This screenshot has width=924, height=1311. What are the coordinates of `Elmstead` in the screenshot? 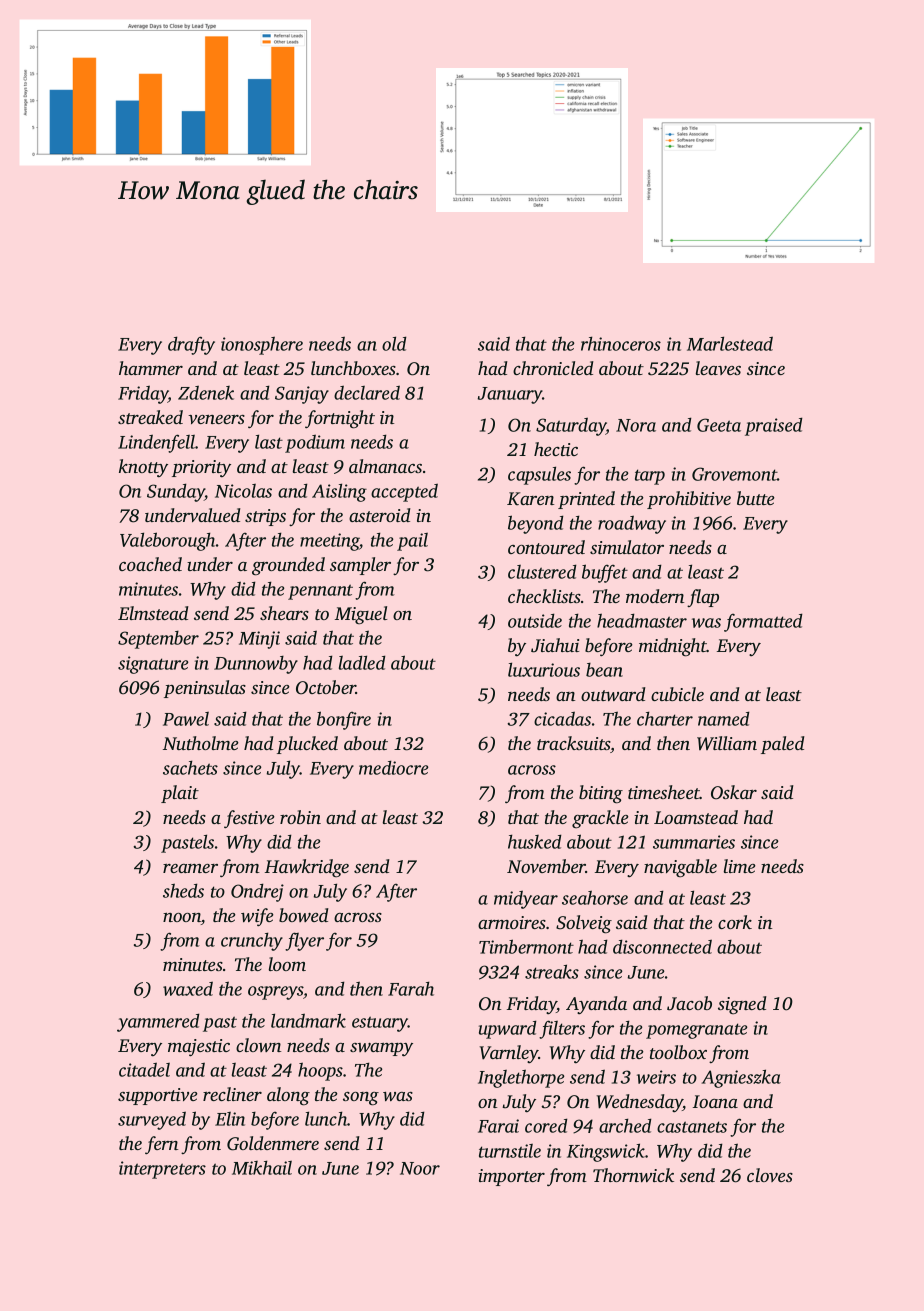 It's located at (153, 613).
